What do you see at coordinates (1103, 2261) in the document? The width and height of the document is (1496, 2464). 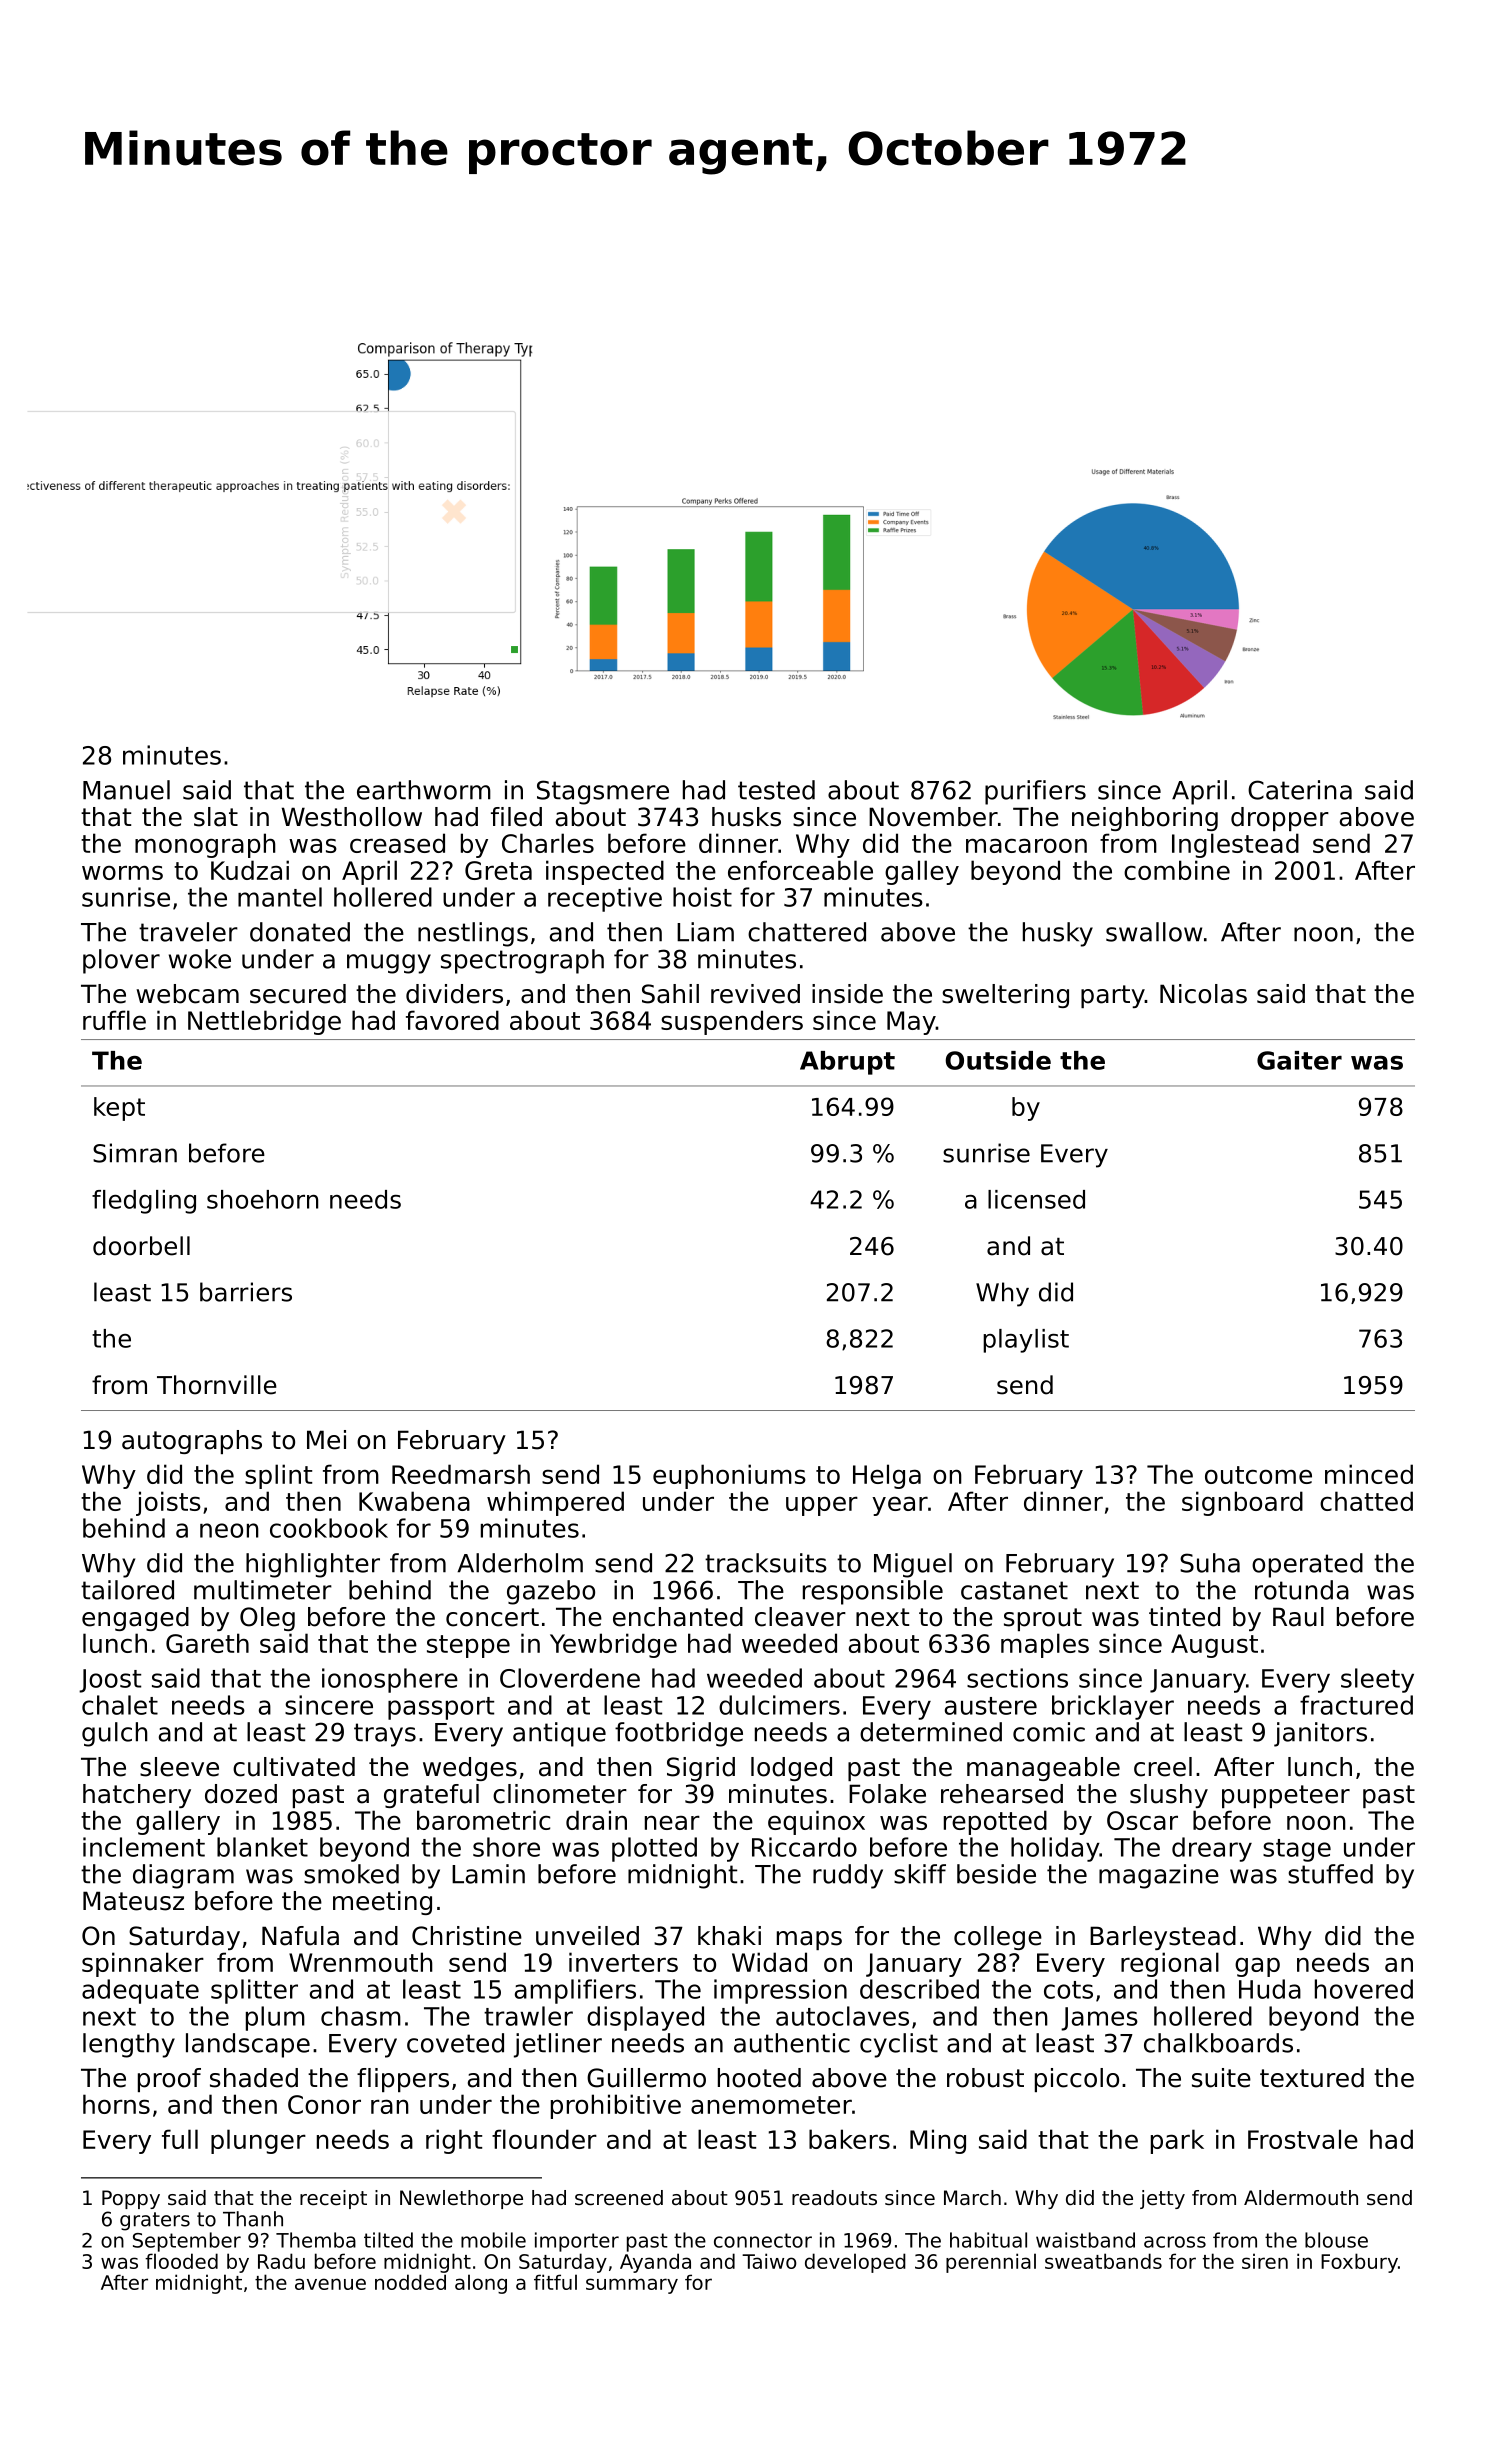 I see `sweatbands` at bounding box center [1103, 2261].
